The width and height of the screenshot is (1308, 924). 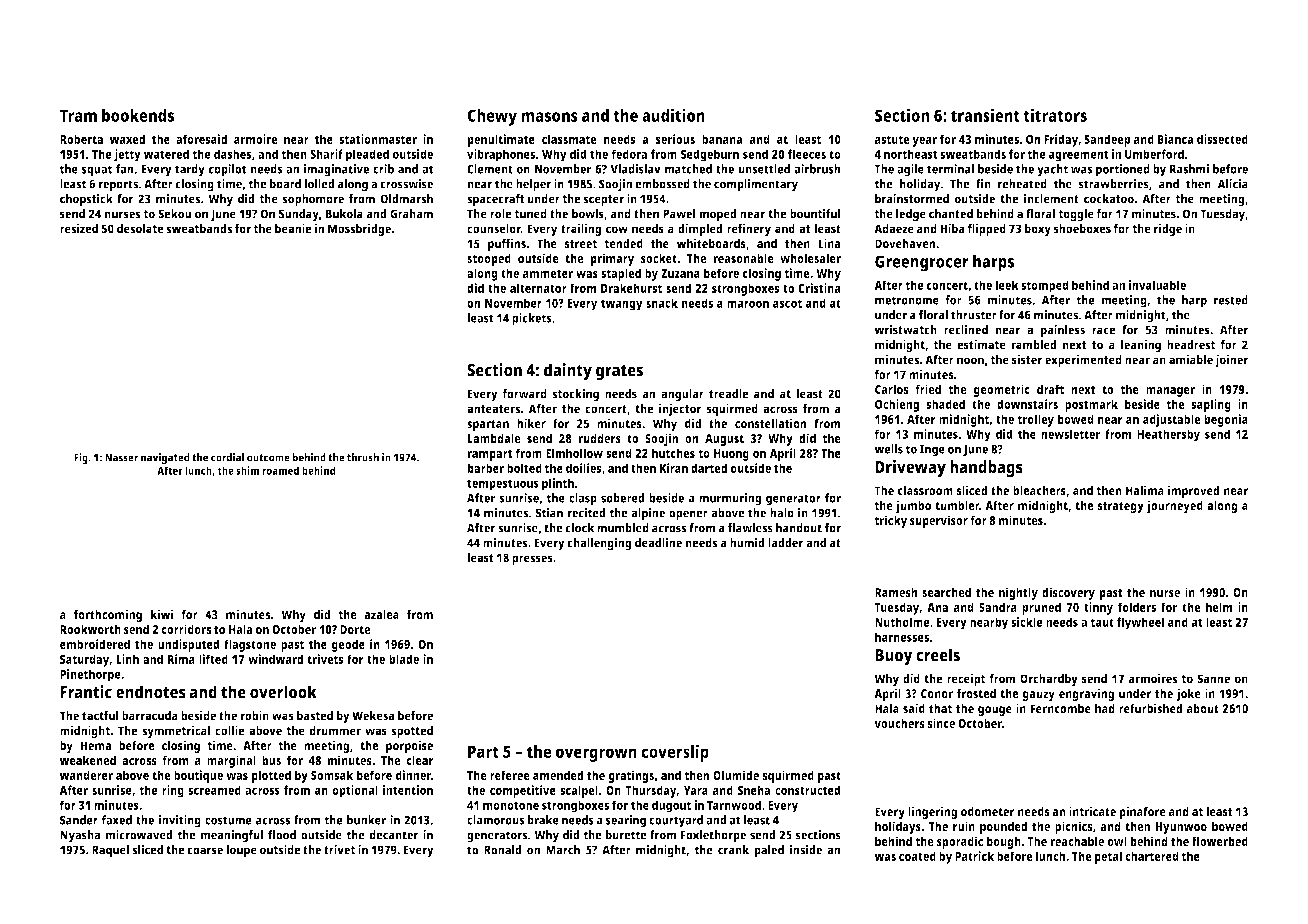 I want to click on clasp, so click(x=583, y=499).
